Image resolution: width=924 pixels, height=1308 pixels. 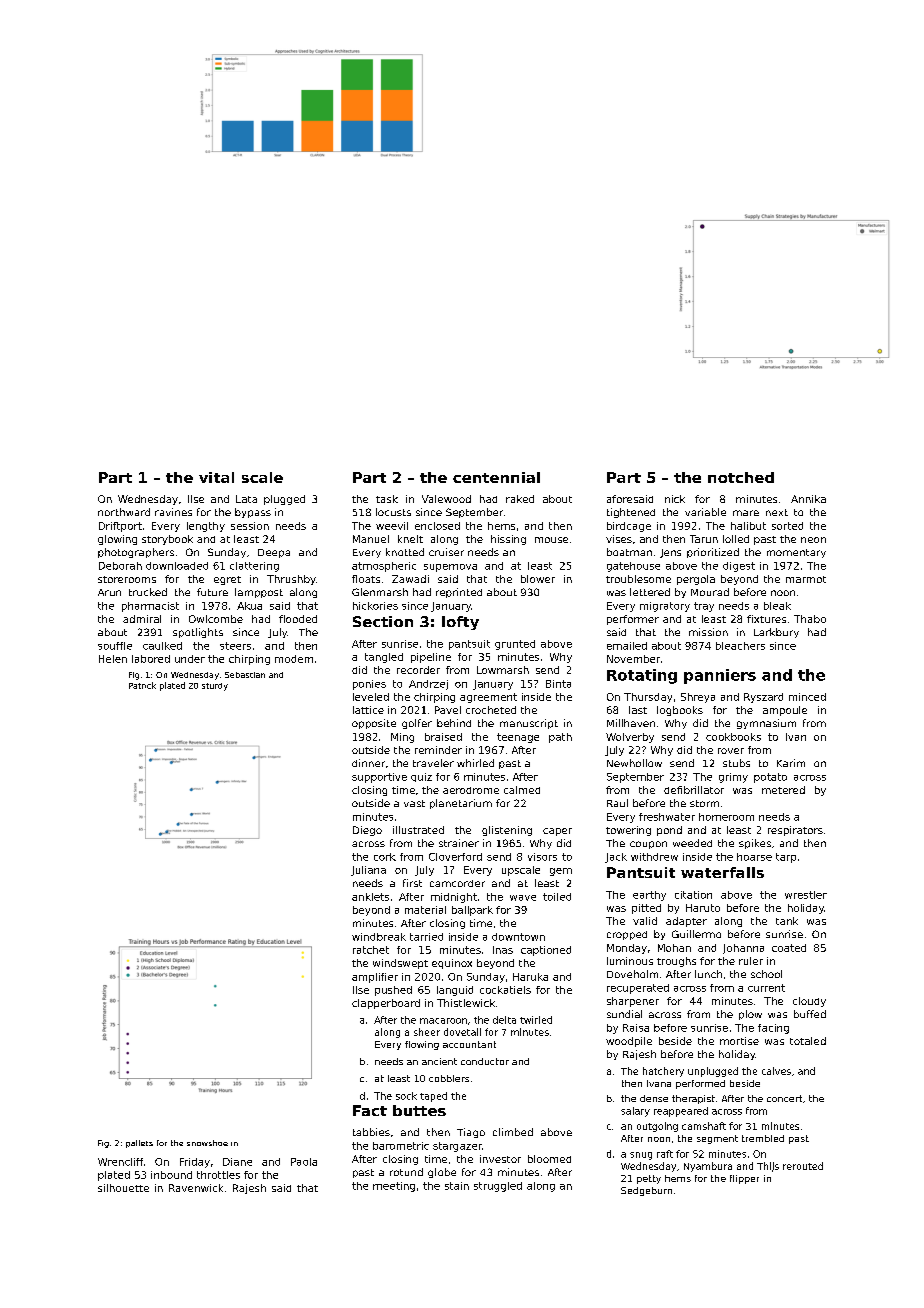 What do you see at coordinates (783, 790) in the document?
I see `metered` at bounding box center [783, 790].
